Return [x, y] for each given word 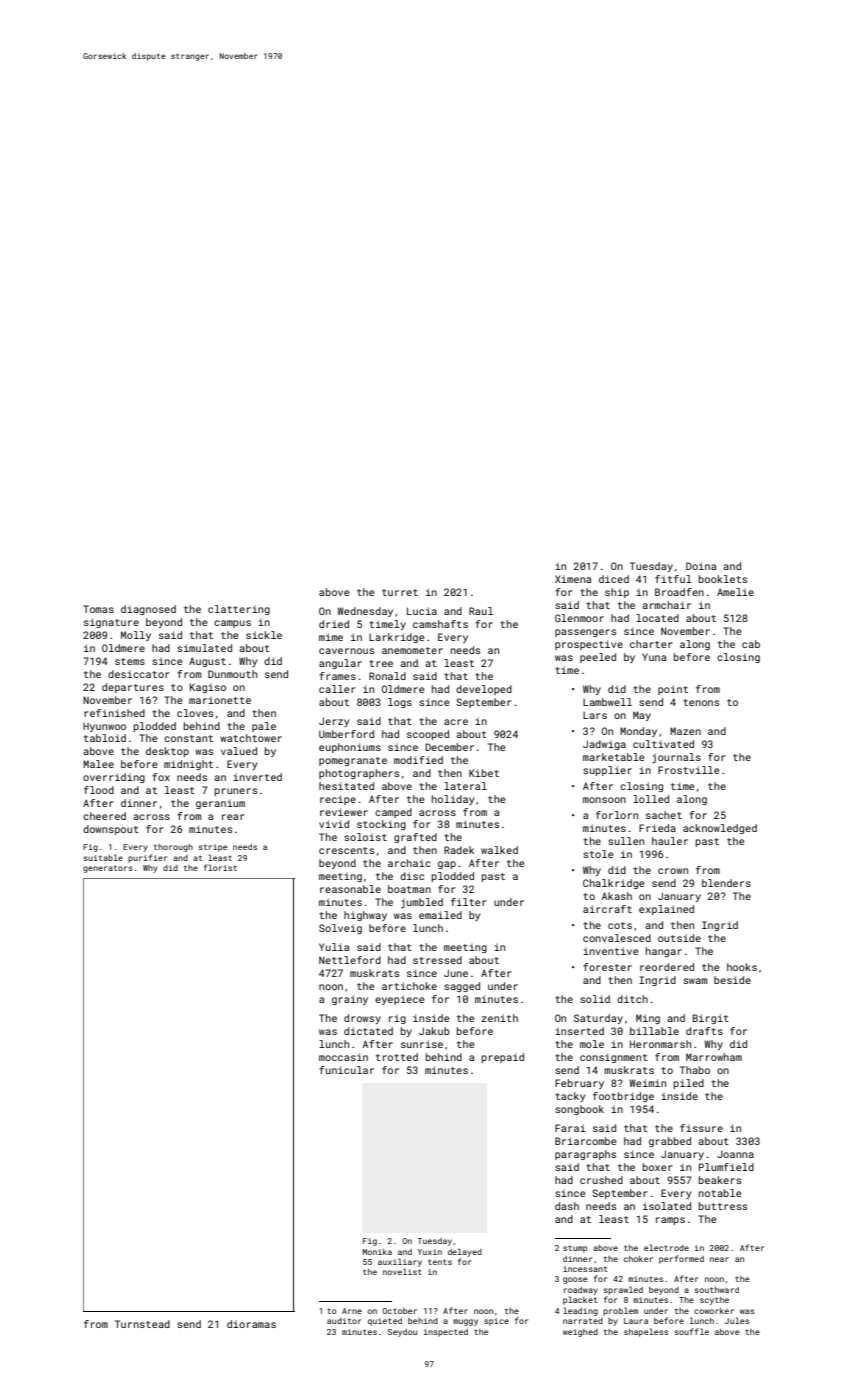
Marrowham [714, 1057]
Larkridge [397, 638]
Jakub [434, 1031]
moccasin [343, 1057]
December [449, 747]
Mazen [685, 731]
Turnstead [142, 1324]
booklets [723, 579]
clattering [239, 610]
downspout [111, 830]
